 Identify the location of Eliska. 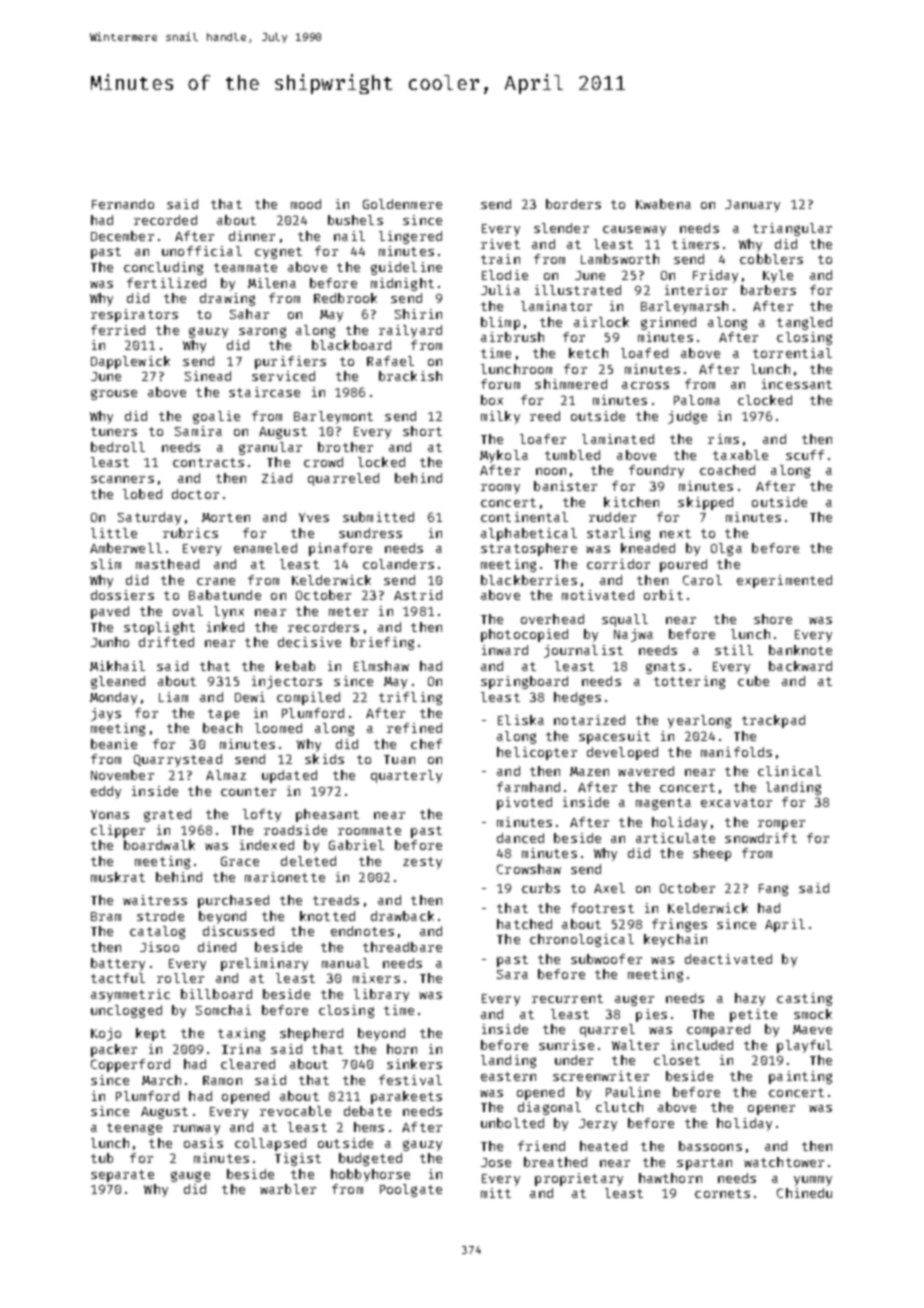
(521, 720).
